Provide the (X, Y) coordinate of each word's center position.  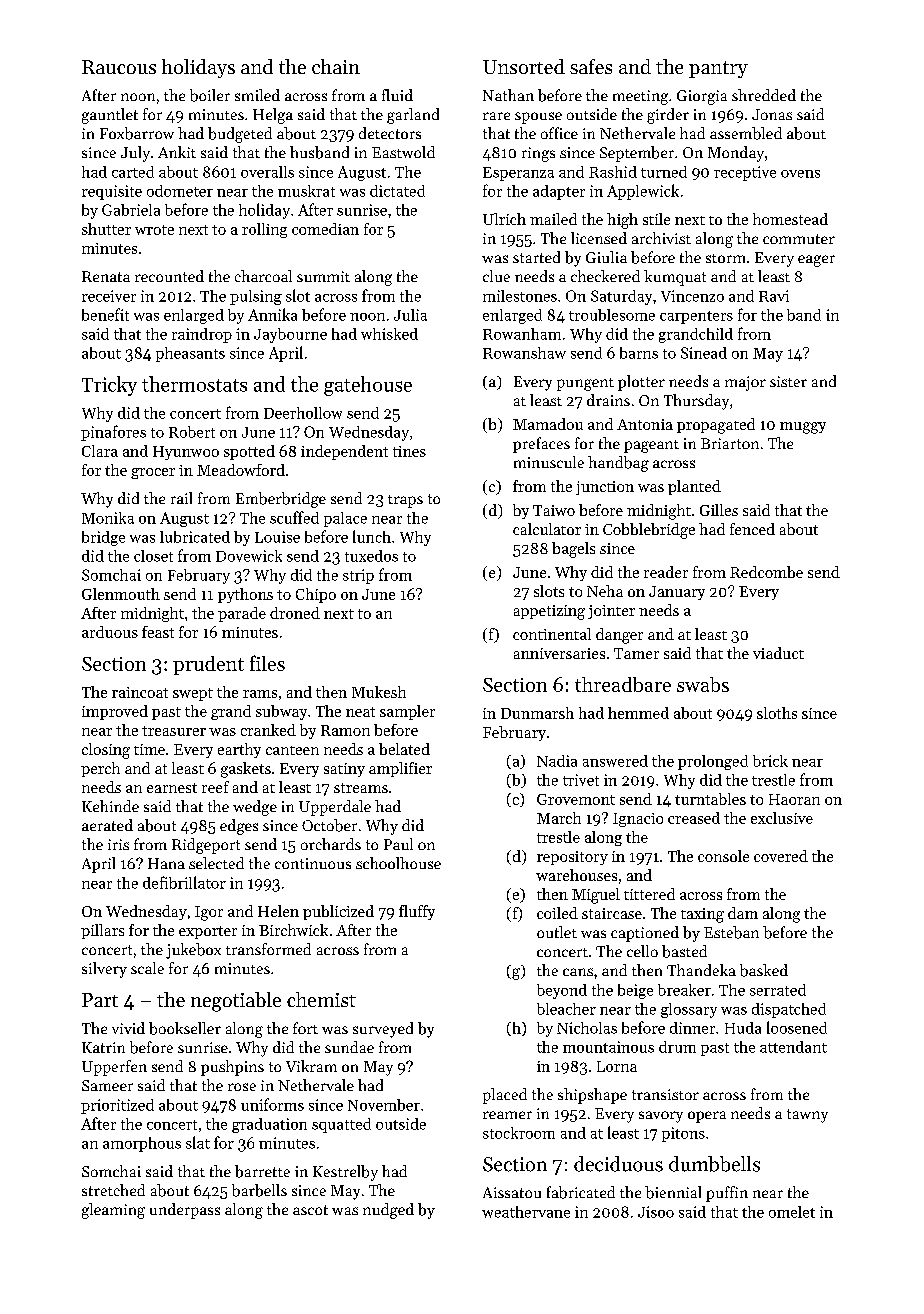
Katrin (103, 1047)
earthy (239, 750)
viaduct (778, 653)
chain (336, 66)
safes (591, 66)
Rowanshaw (524, 353)
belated (404, 749)
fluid (397, 95)
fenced (752, 529)
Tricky (109, 386)
